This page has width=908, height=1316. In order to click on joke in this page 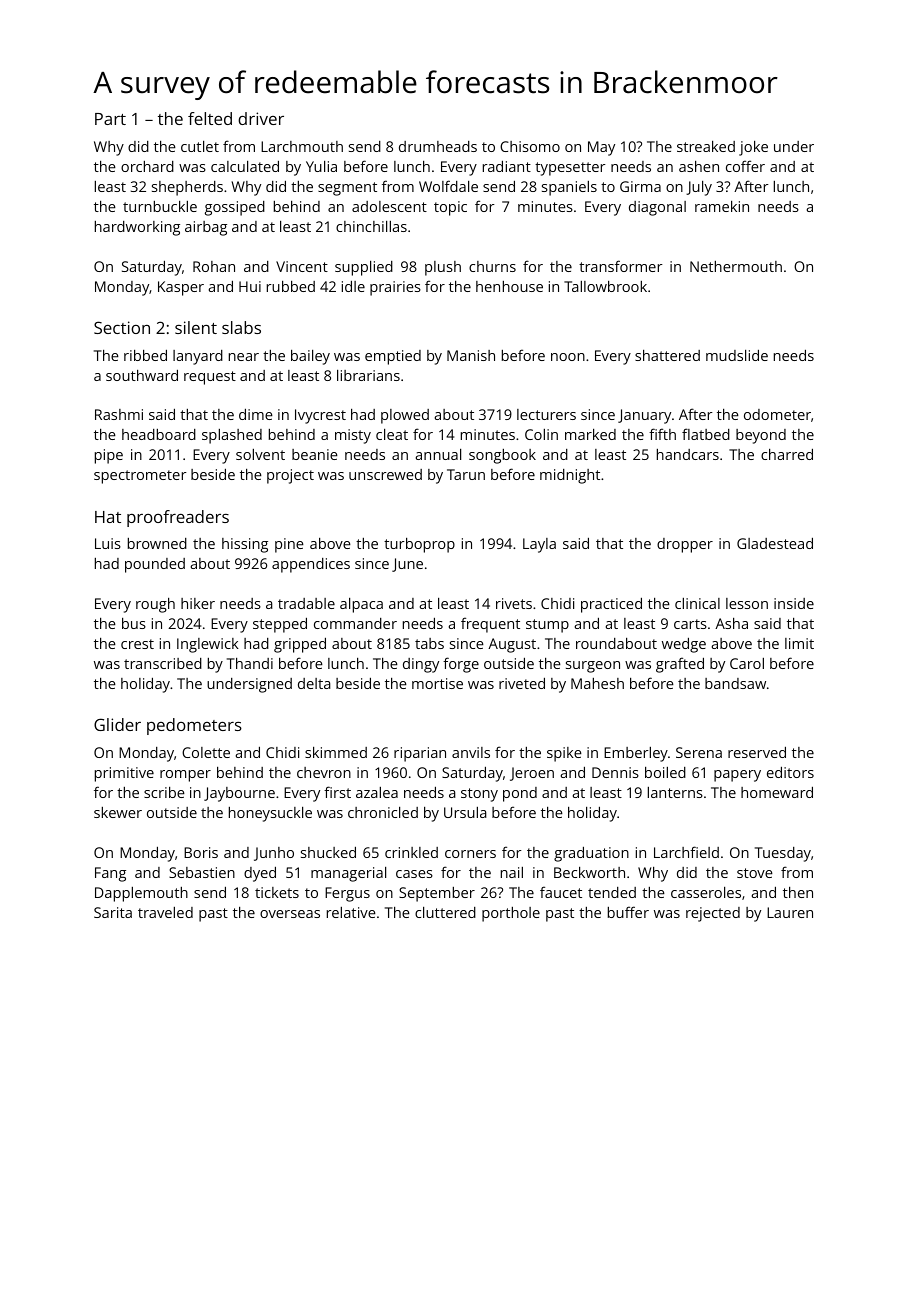, I will do `click(753, 148)`.
